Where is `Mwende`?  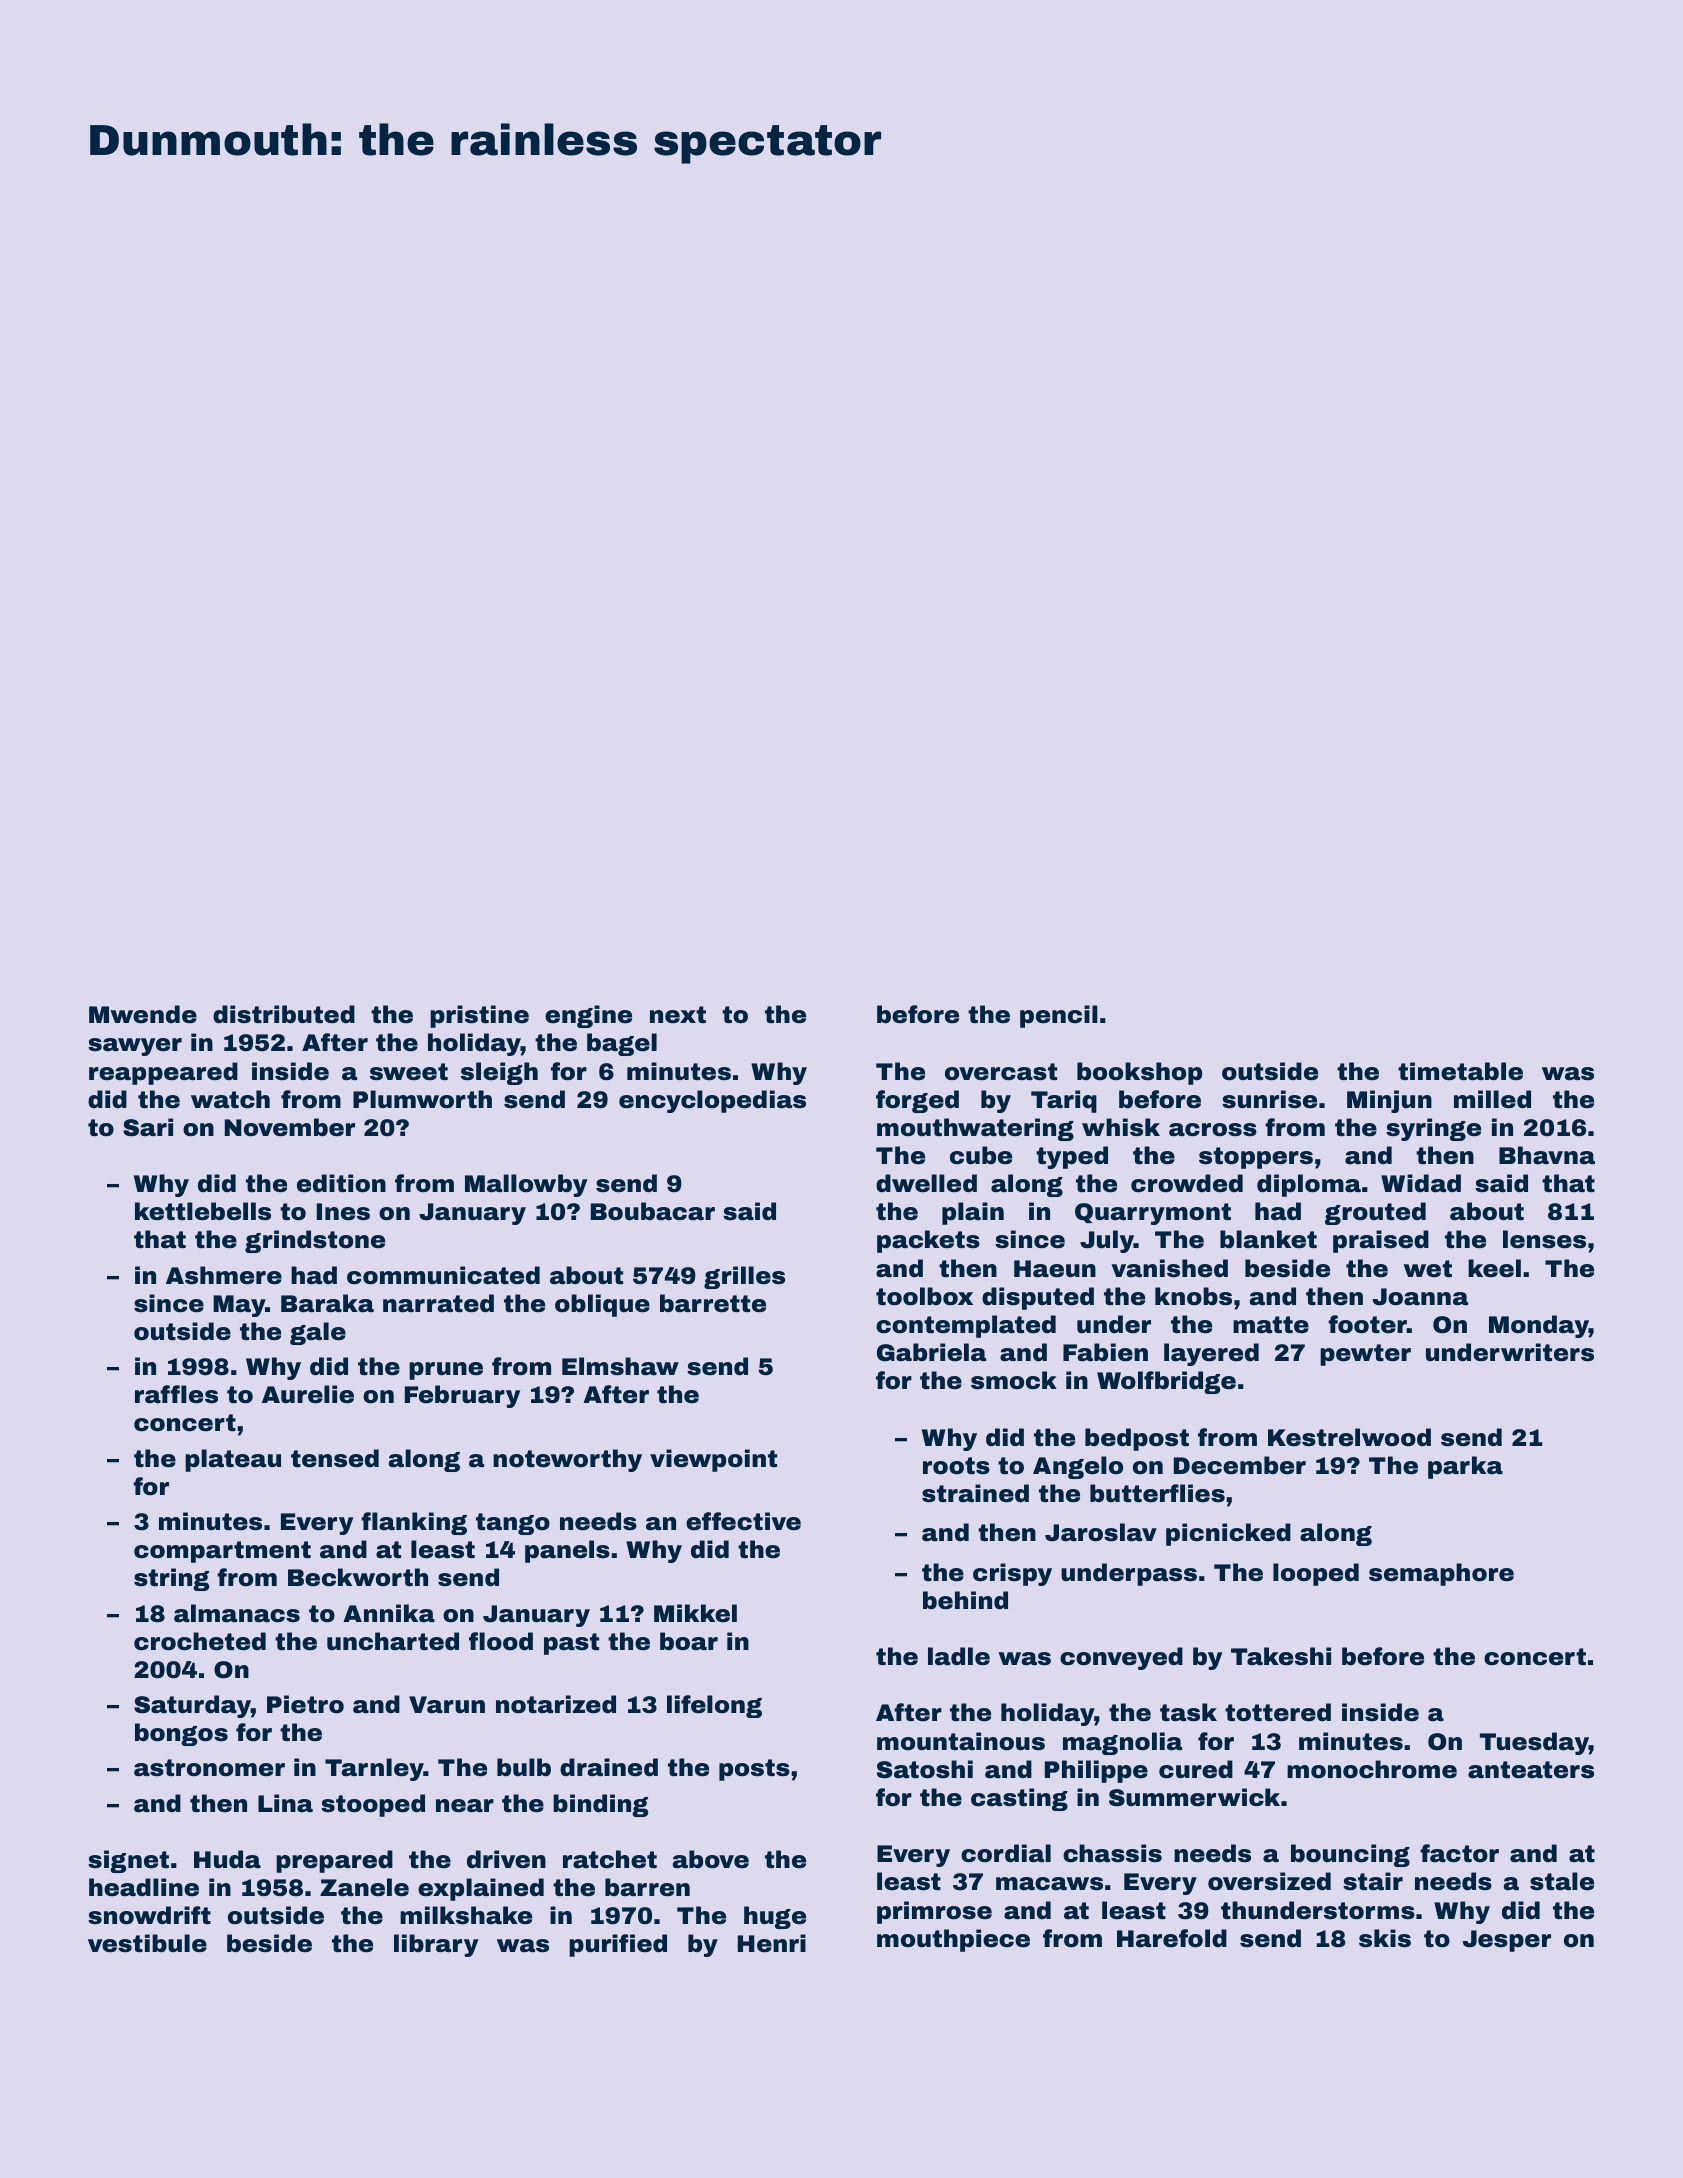
Mwende is located at coordinates (143, 1014).
